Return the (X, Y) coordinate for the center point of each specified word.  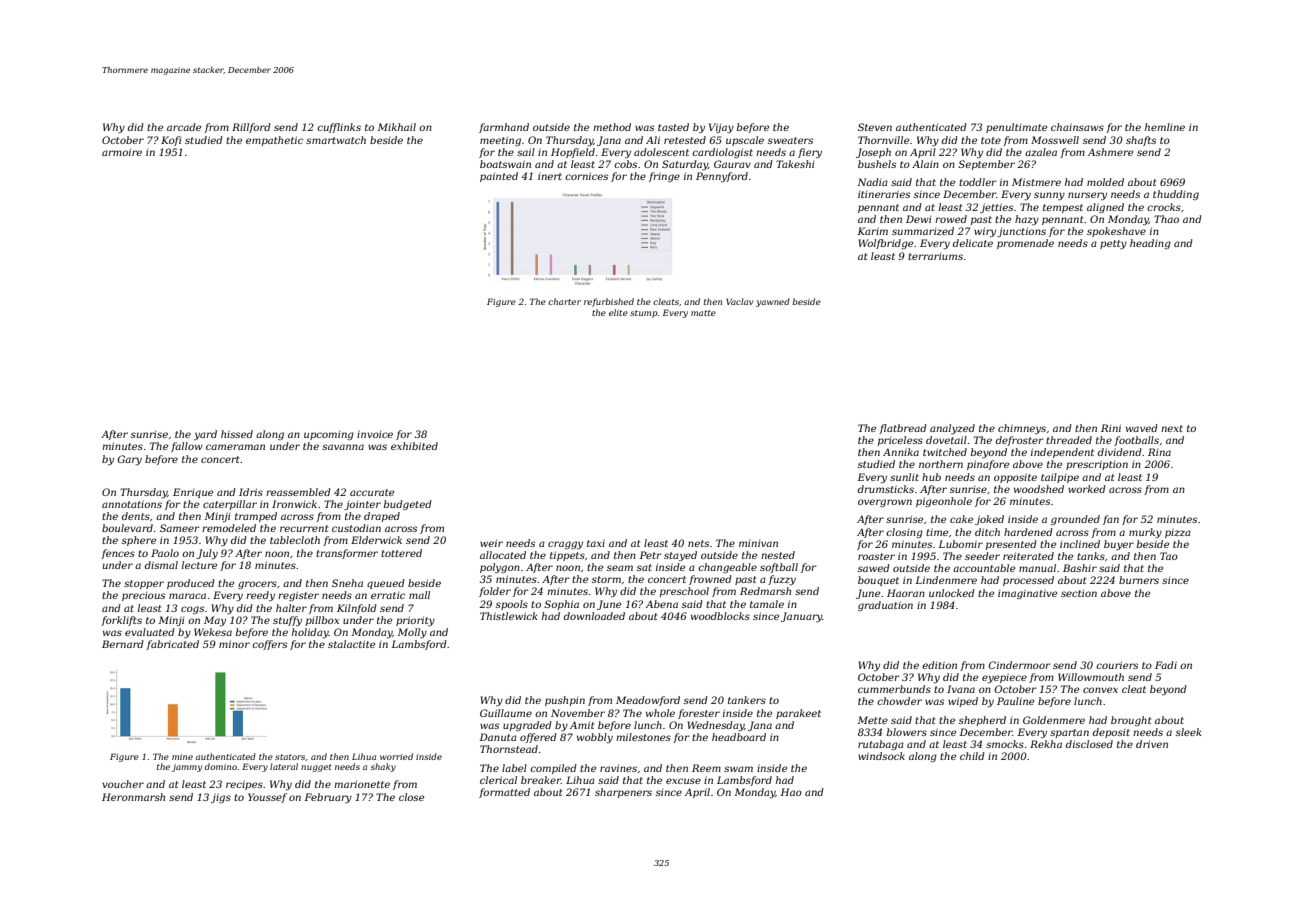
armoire (122, 152)
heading (1150, 244)
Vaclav (739, 301)
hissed (237, 434)
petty (1113, 244)
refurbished (609, 302)
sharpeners (623, 793)
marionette (362, 784)
